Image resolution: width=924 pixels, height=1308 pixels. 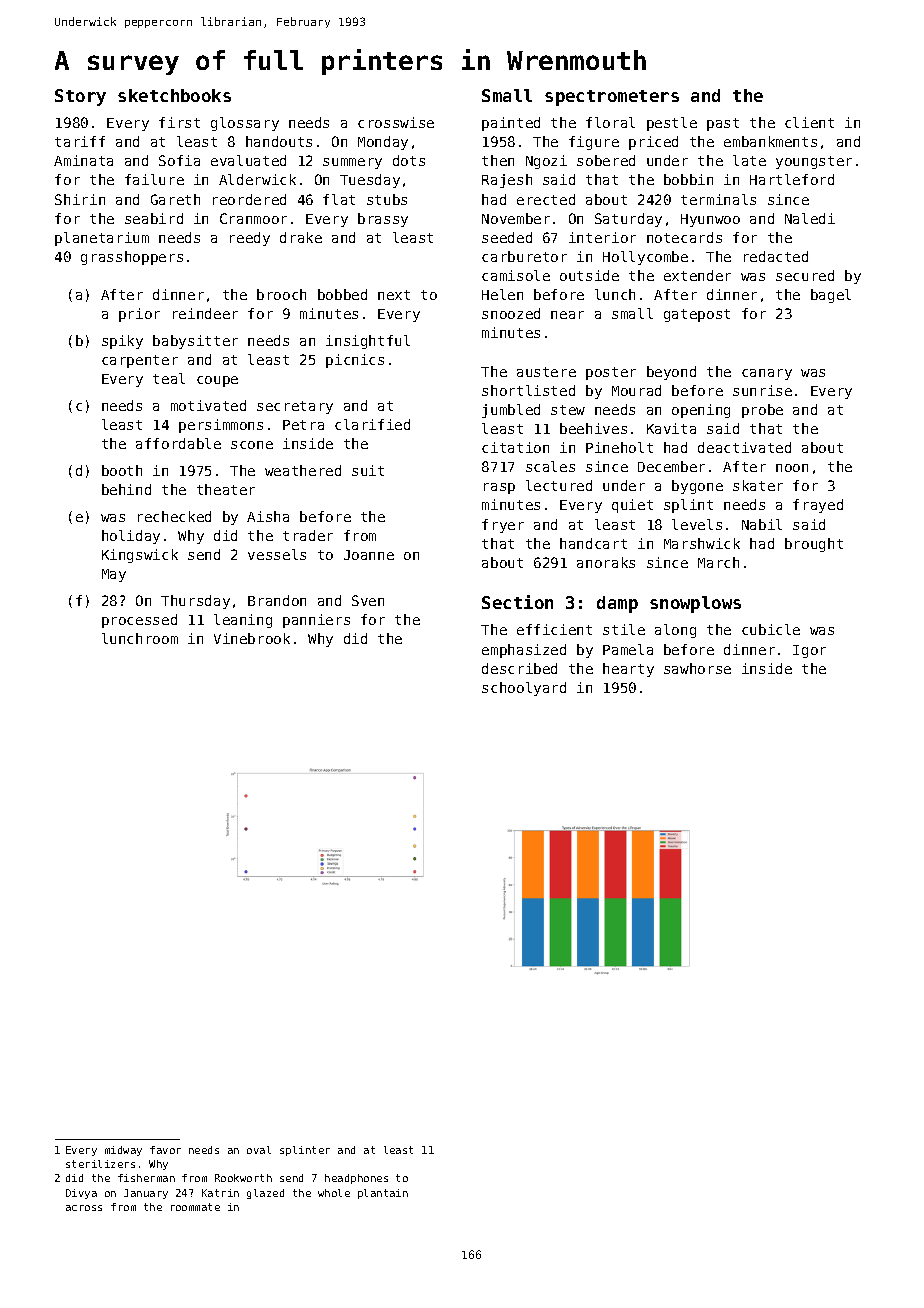 What do you see at coordinates (628, 670) in the screenshot?
I see `hearty` at bounding box center [628, 670].
